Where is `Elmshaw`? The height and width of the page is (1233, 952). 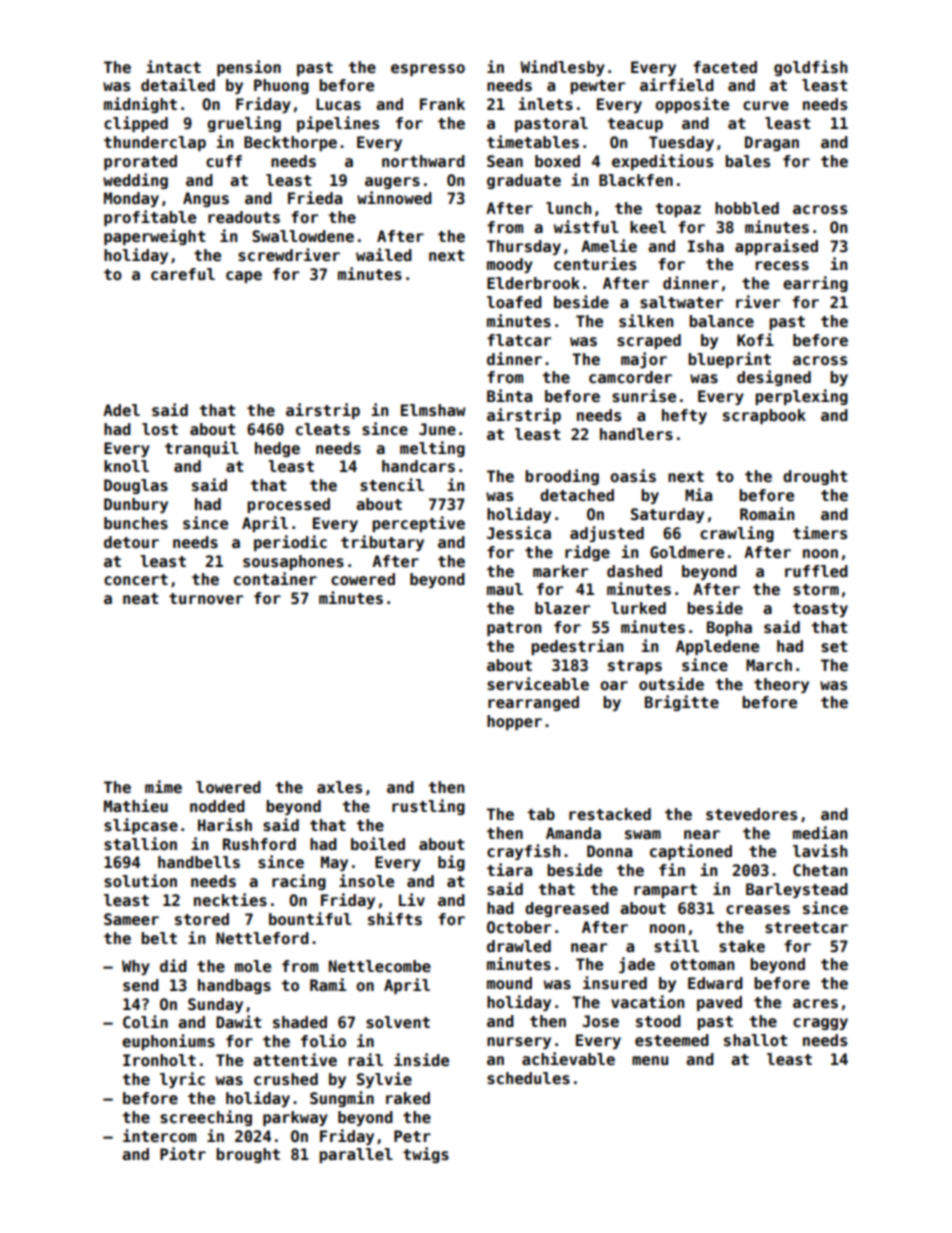
Elmshaw is located at coordinates (433, 410).
